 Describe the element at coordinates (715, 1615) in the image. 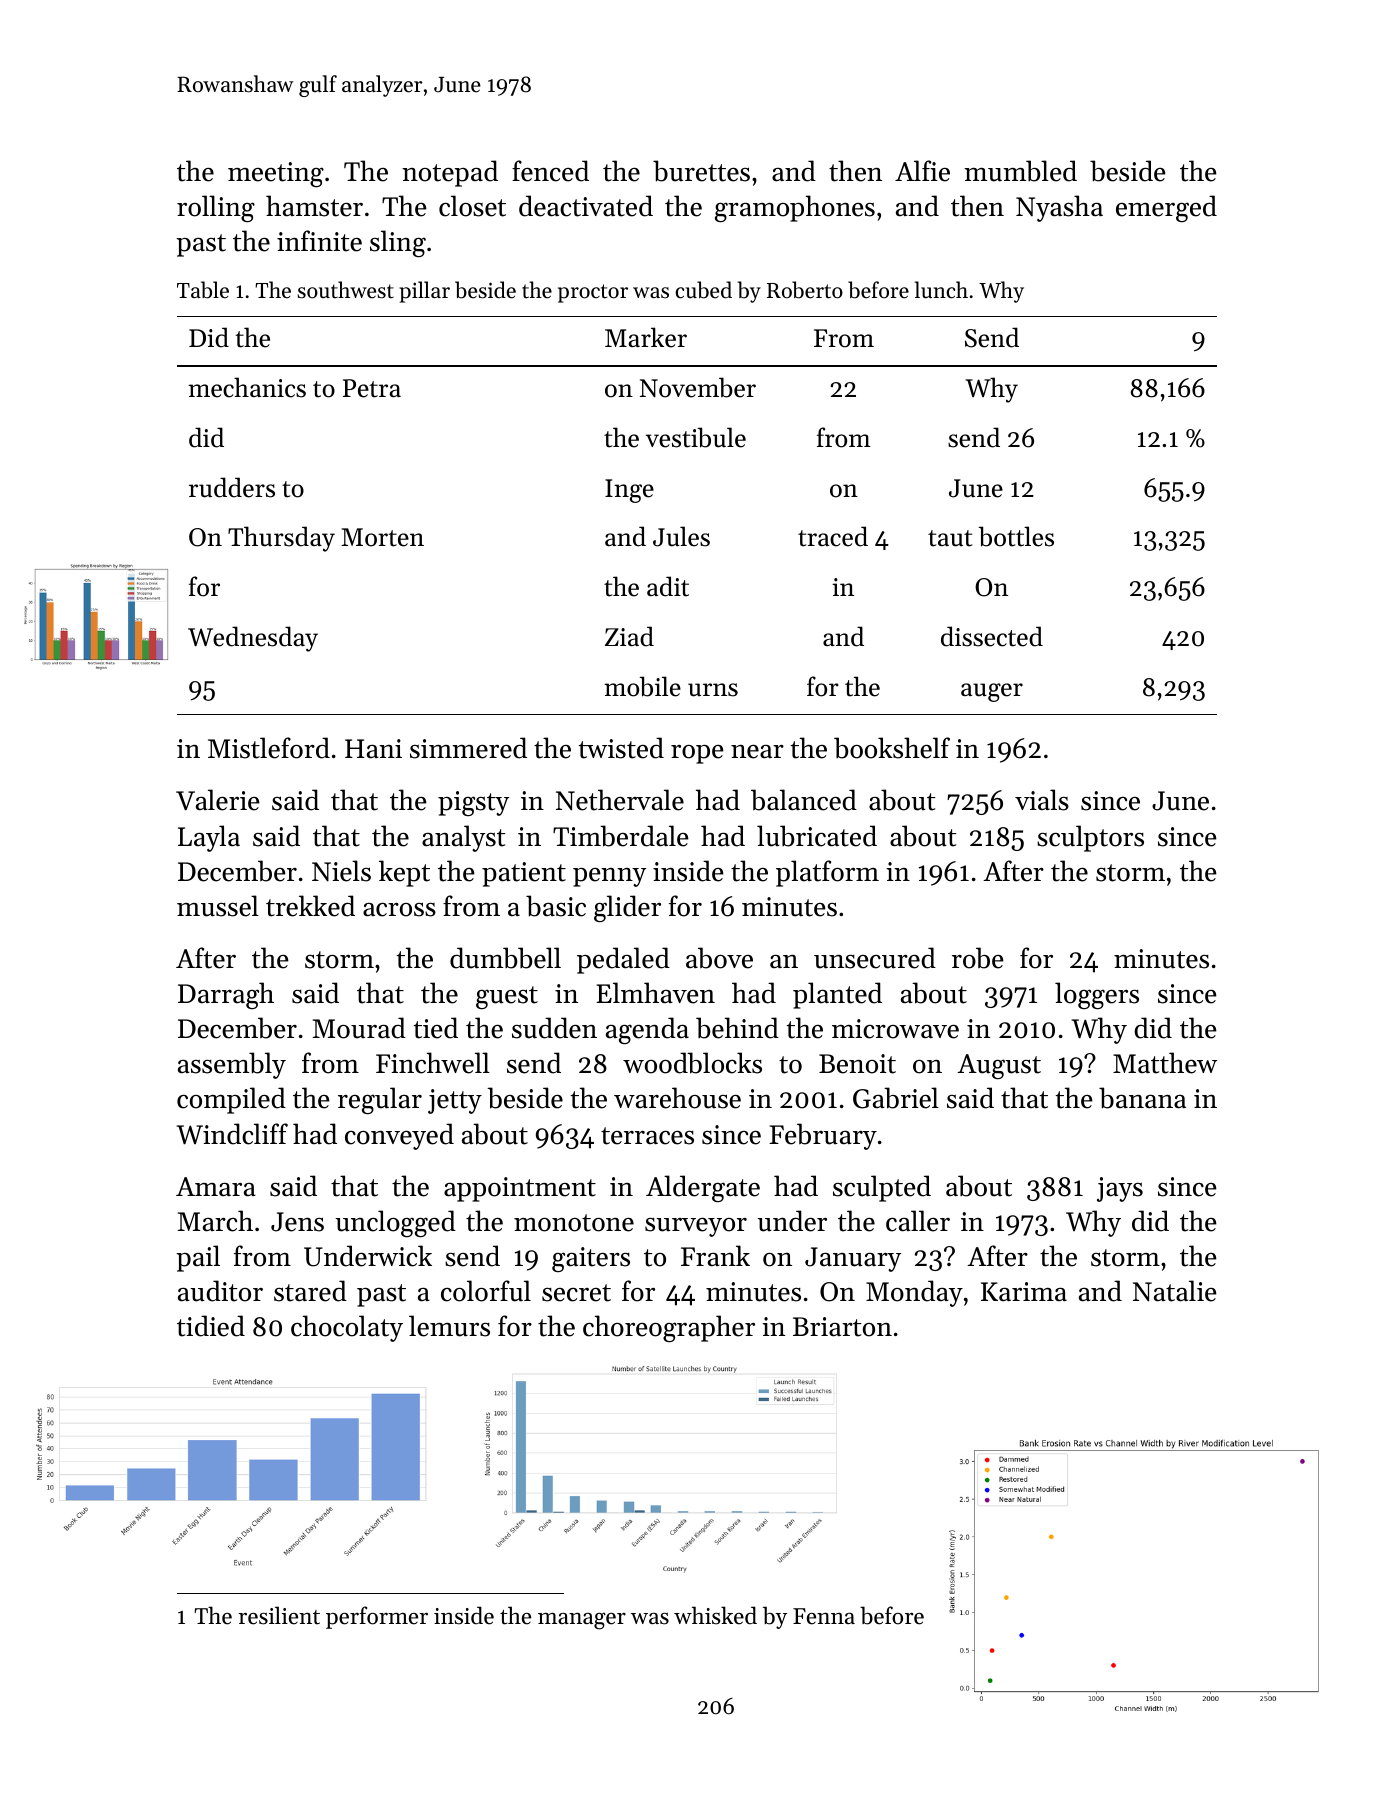

I see `whisked` at that location.
